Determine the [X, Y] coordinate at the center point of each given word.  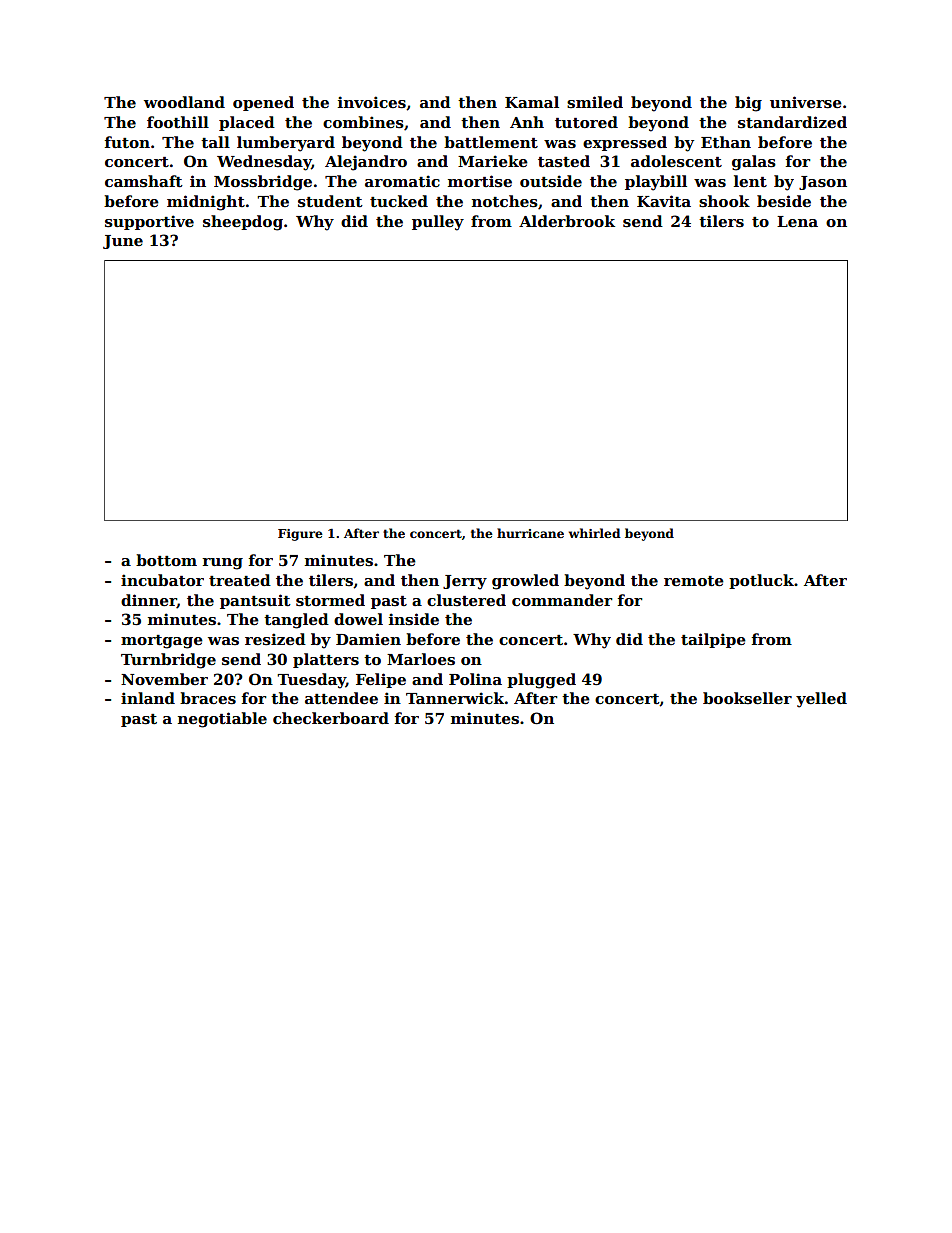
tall [215, 142]
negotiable [222, 720]
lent [750, 181]
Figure [300, 535]
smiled [595, 102]
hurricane [530, 533]
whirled [595, 533]
